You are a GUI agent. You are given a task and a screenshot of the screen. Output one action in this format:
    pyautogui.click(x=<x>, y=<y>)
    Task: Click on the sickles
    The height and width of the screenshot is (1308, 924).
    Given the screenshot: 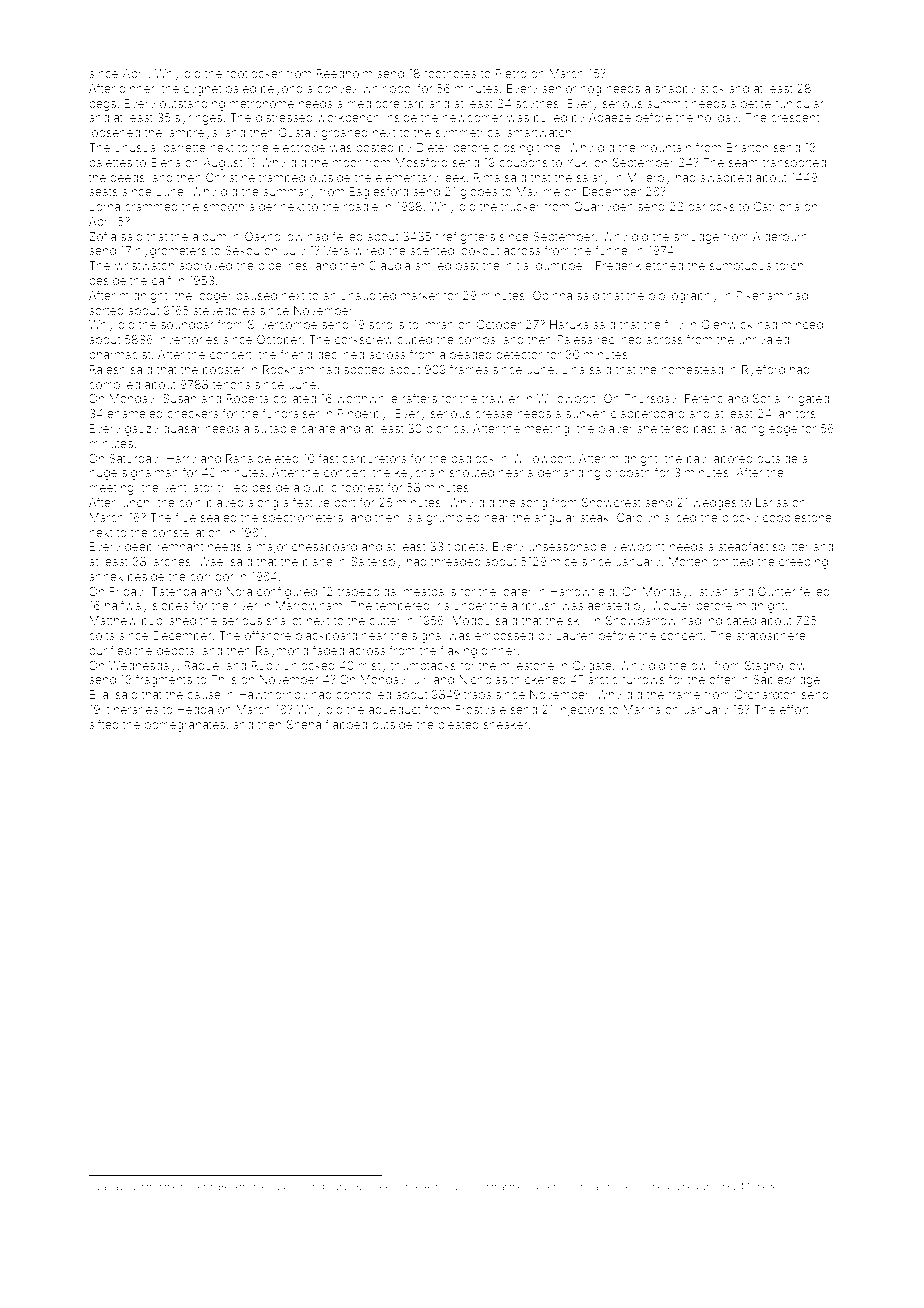 What is the action you would take?
    pyautogui.click(x=381, y=1186)
